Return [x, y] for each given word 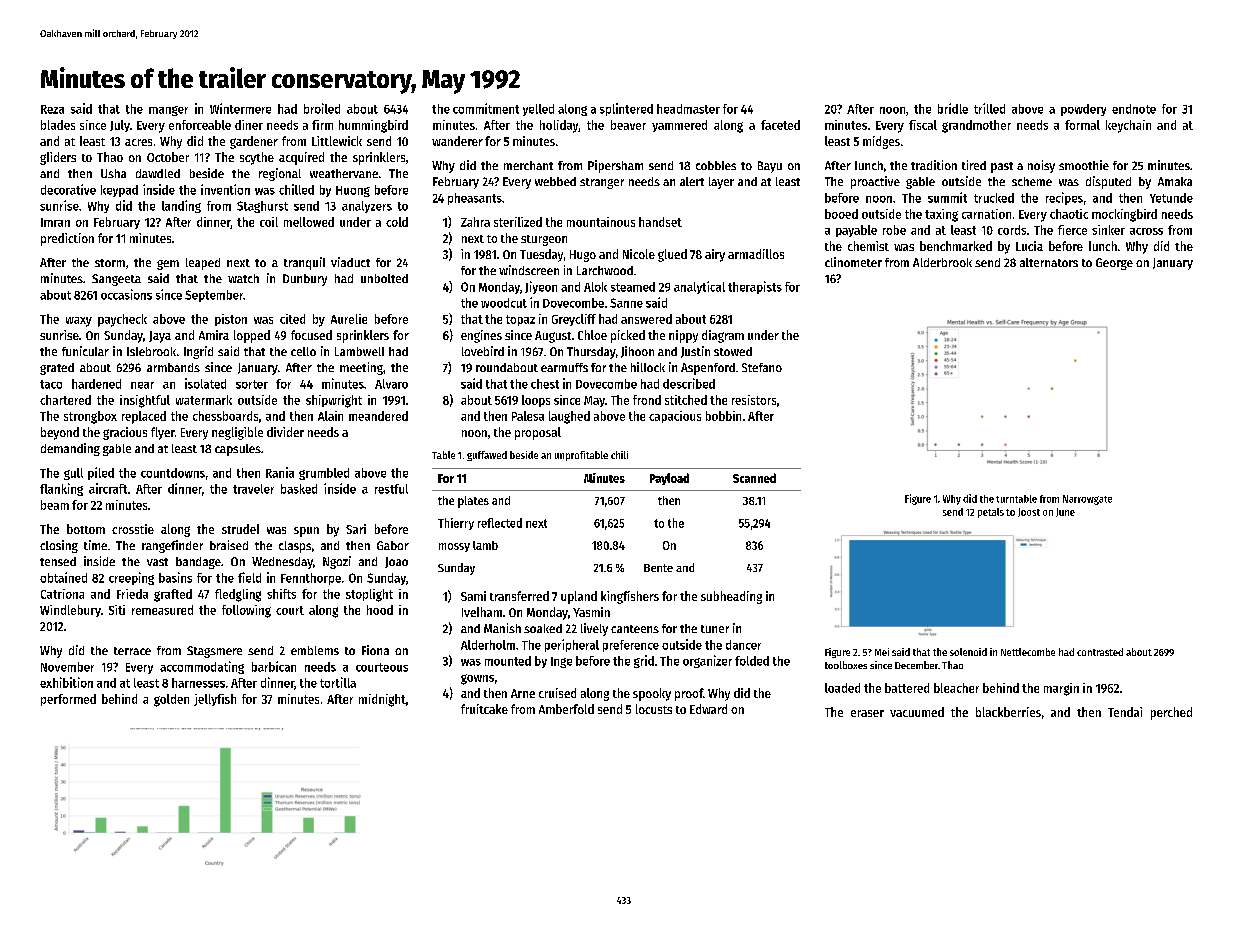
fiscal [923, 125]
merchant [528, 165]
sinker [1108, 230]
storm [110, 263]
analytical [699, 287]
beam [55, 505]
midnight [382, 700]
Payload [669, 479]
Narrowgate [1087, 500]
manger [168, 111]
